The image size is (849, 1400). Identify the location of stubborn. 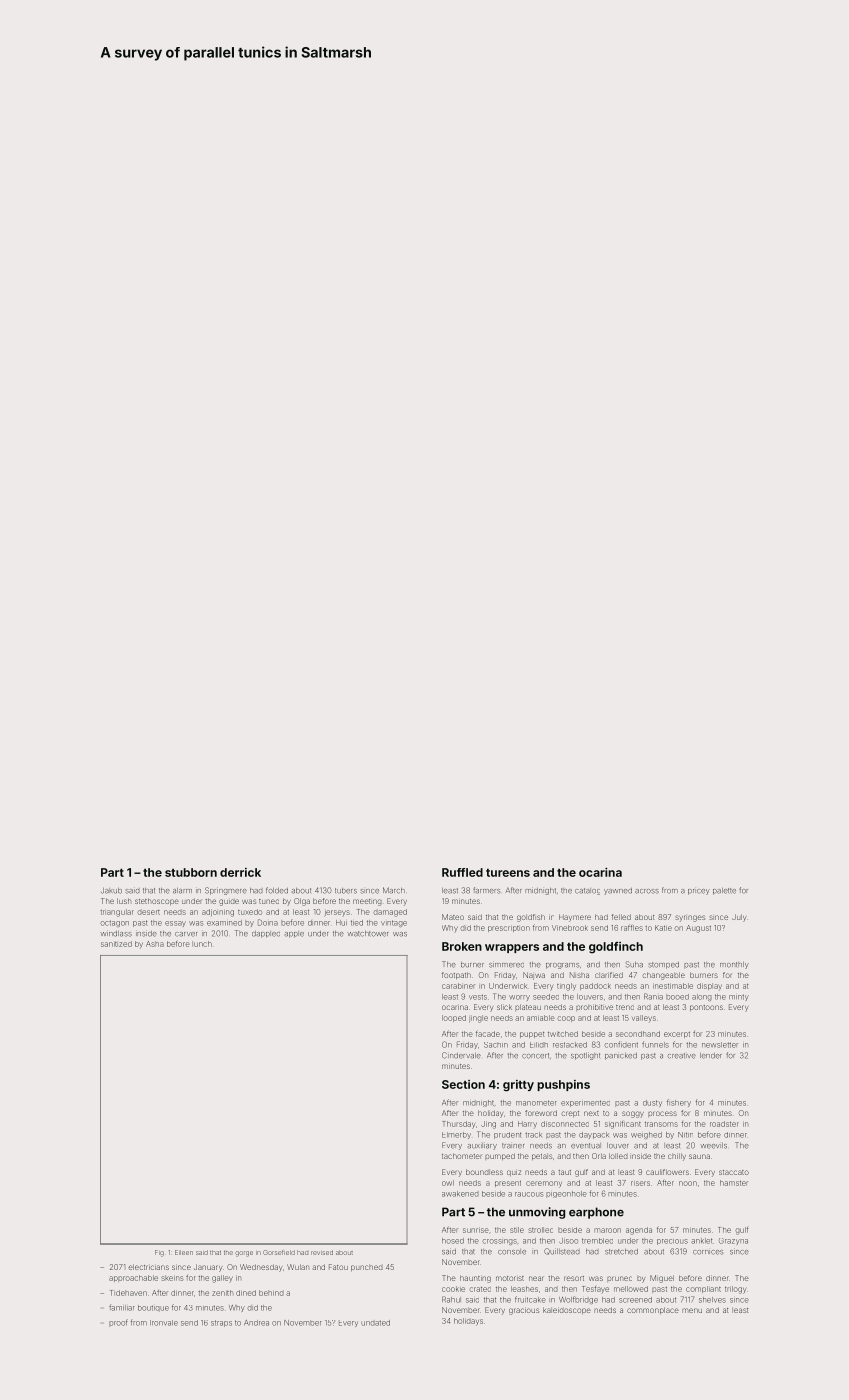
(191, 872).
